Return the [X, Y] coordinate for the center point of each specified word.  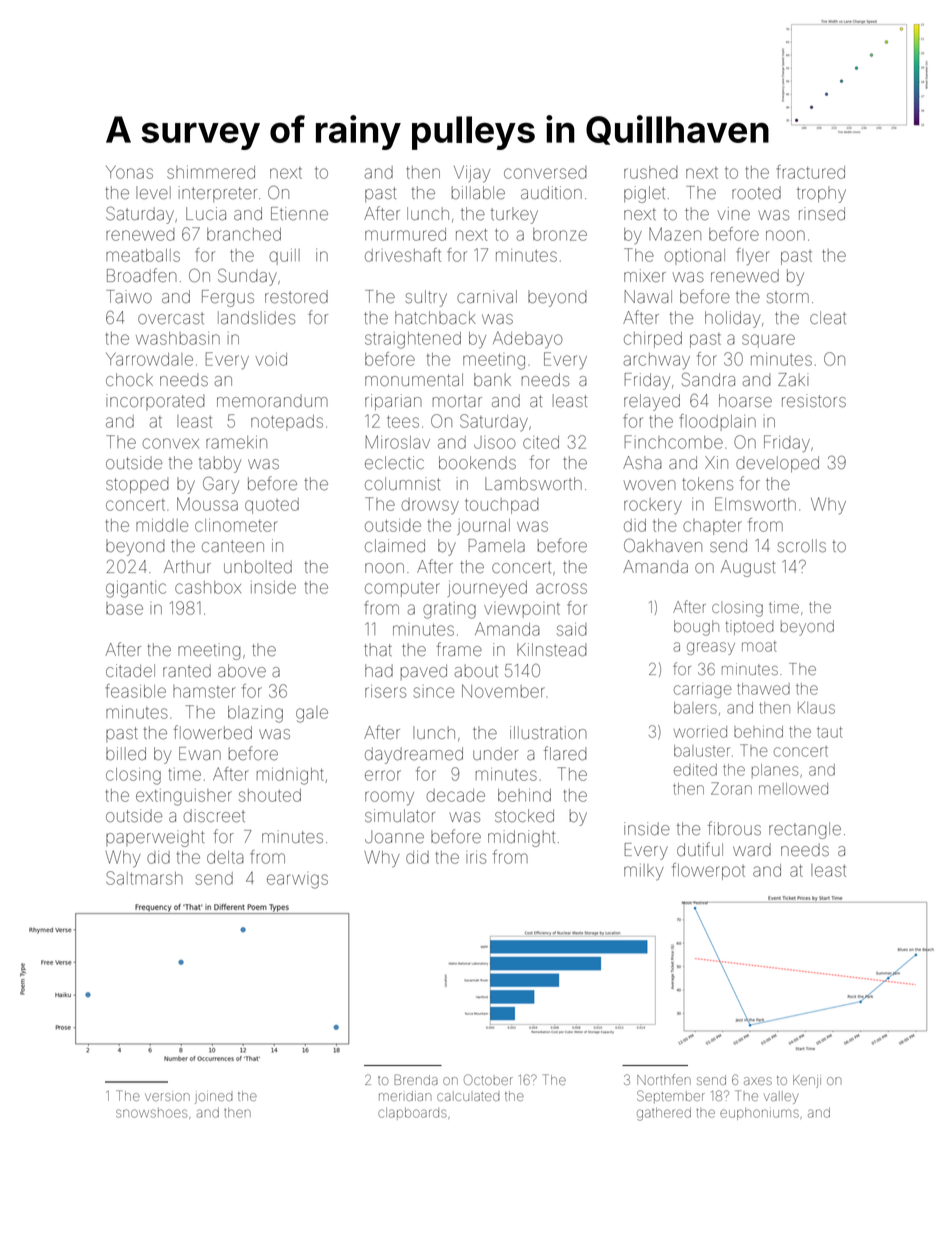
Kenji [807, 1081]
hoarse [745, 401]
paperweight [155, 838]
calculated [468, 1096]
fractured [811, 172]
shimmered [211, 172]
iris [476, 857]
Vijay [472, 174]
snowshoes [151, 1113]
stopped [137, 485]
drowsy [430, 506]
